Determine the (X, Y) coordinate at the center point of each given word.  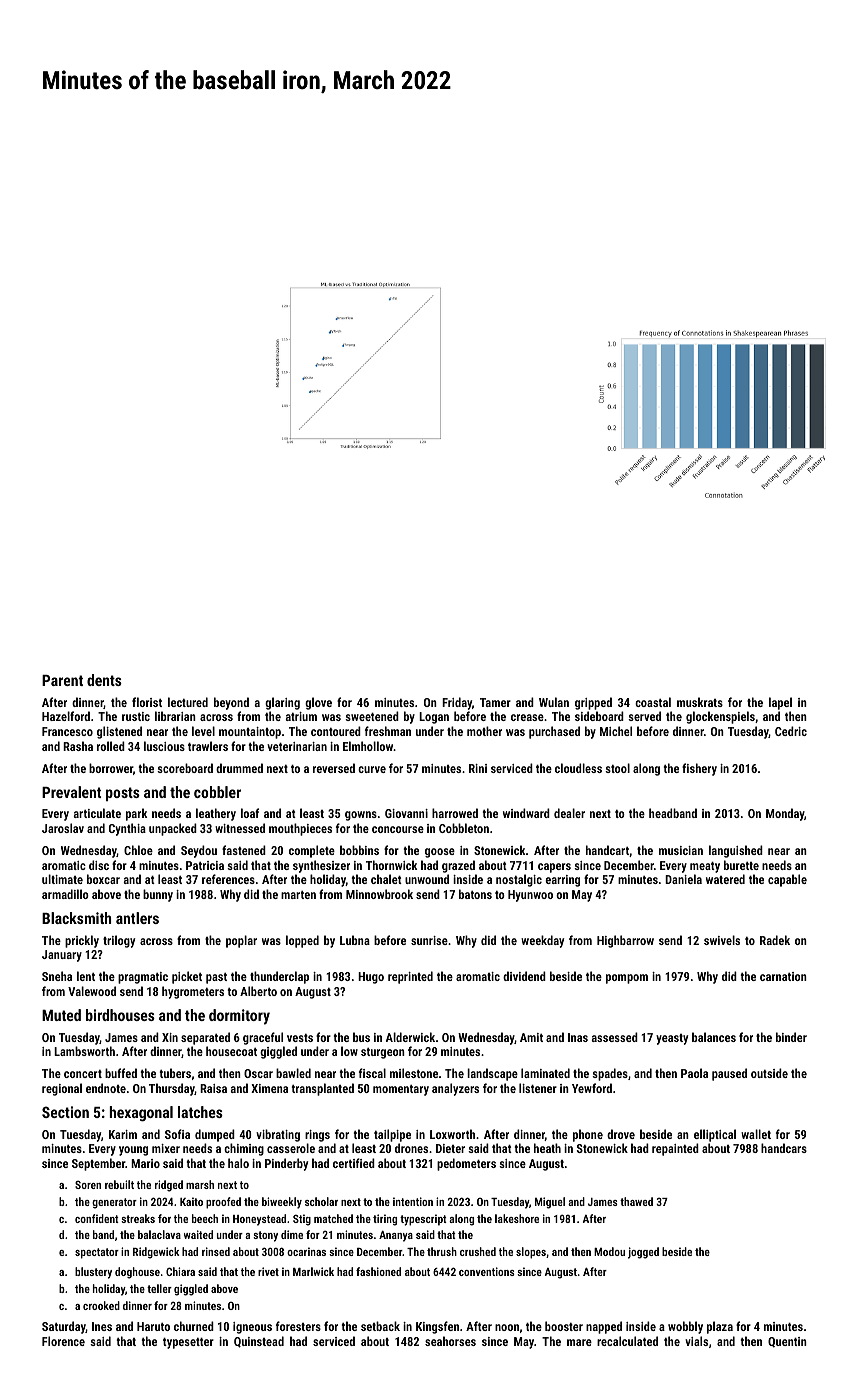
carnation (783, 976)
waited (198, 1234)
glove (318, 703)
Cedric (791, 731)
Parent (62, 680)
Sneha (57, 976)
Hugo (371, 978)
